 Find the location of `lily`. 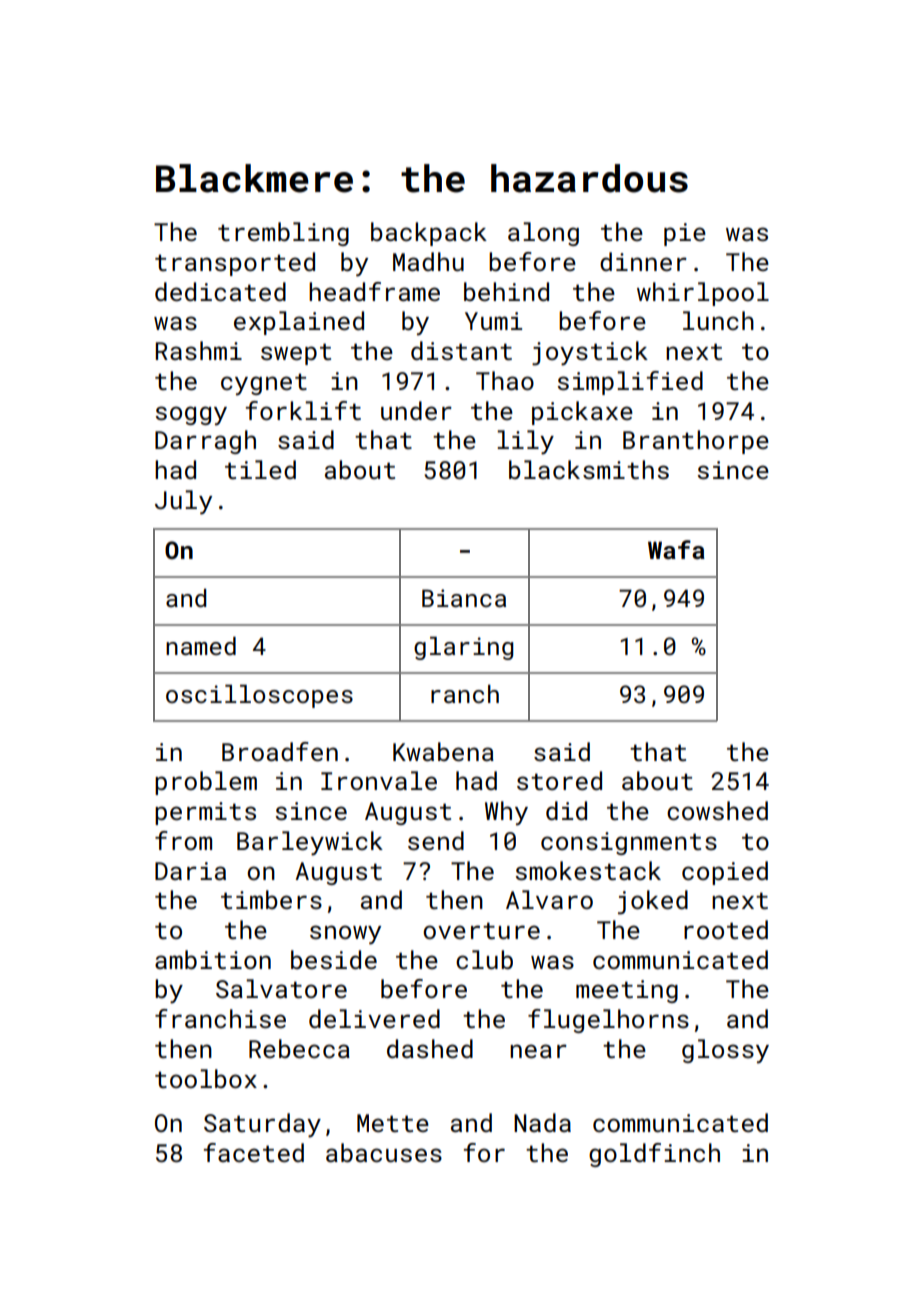

lily is located at coordinates (525, 442).
